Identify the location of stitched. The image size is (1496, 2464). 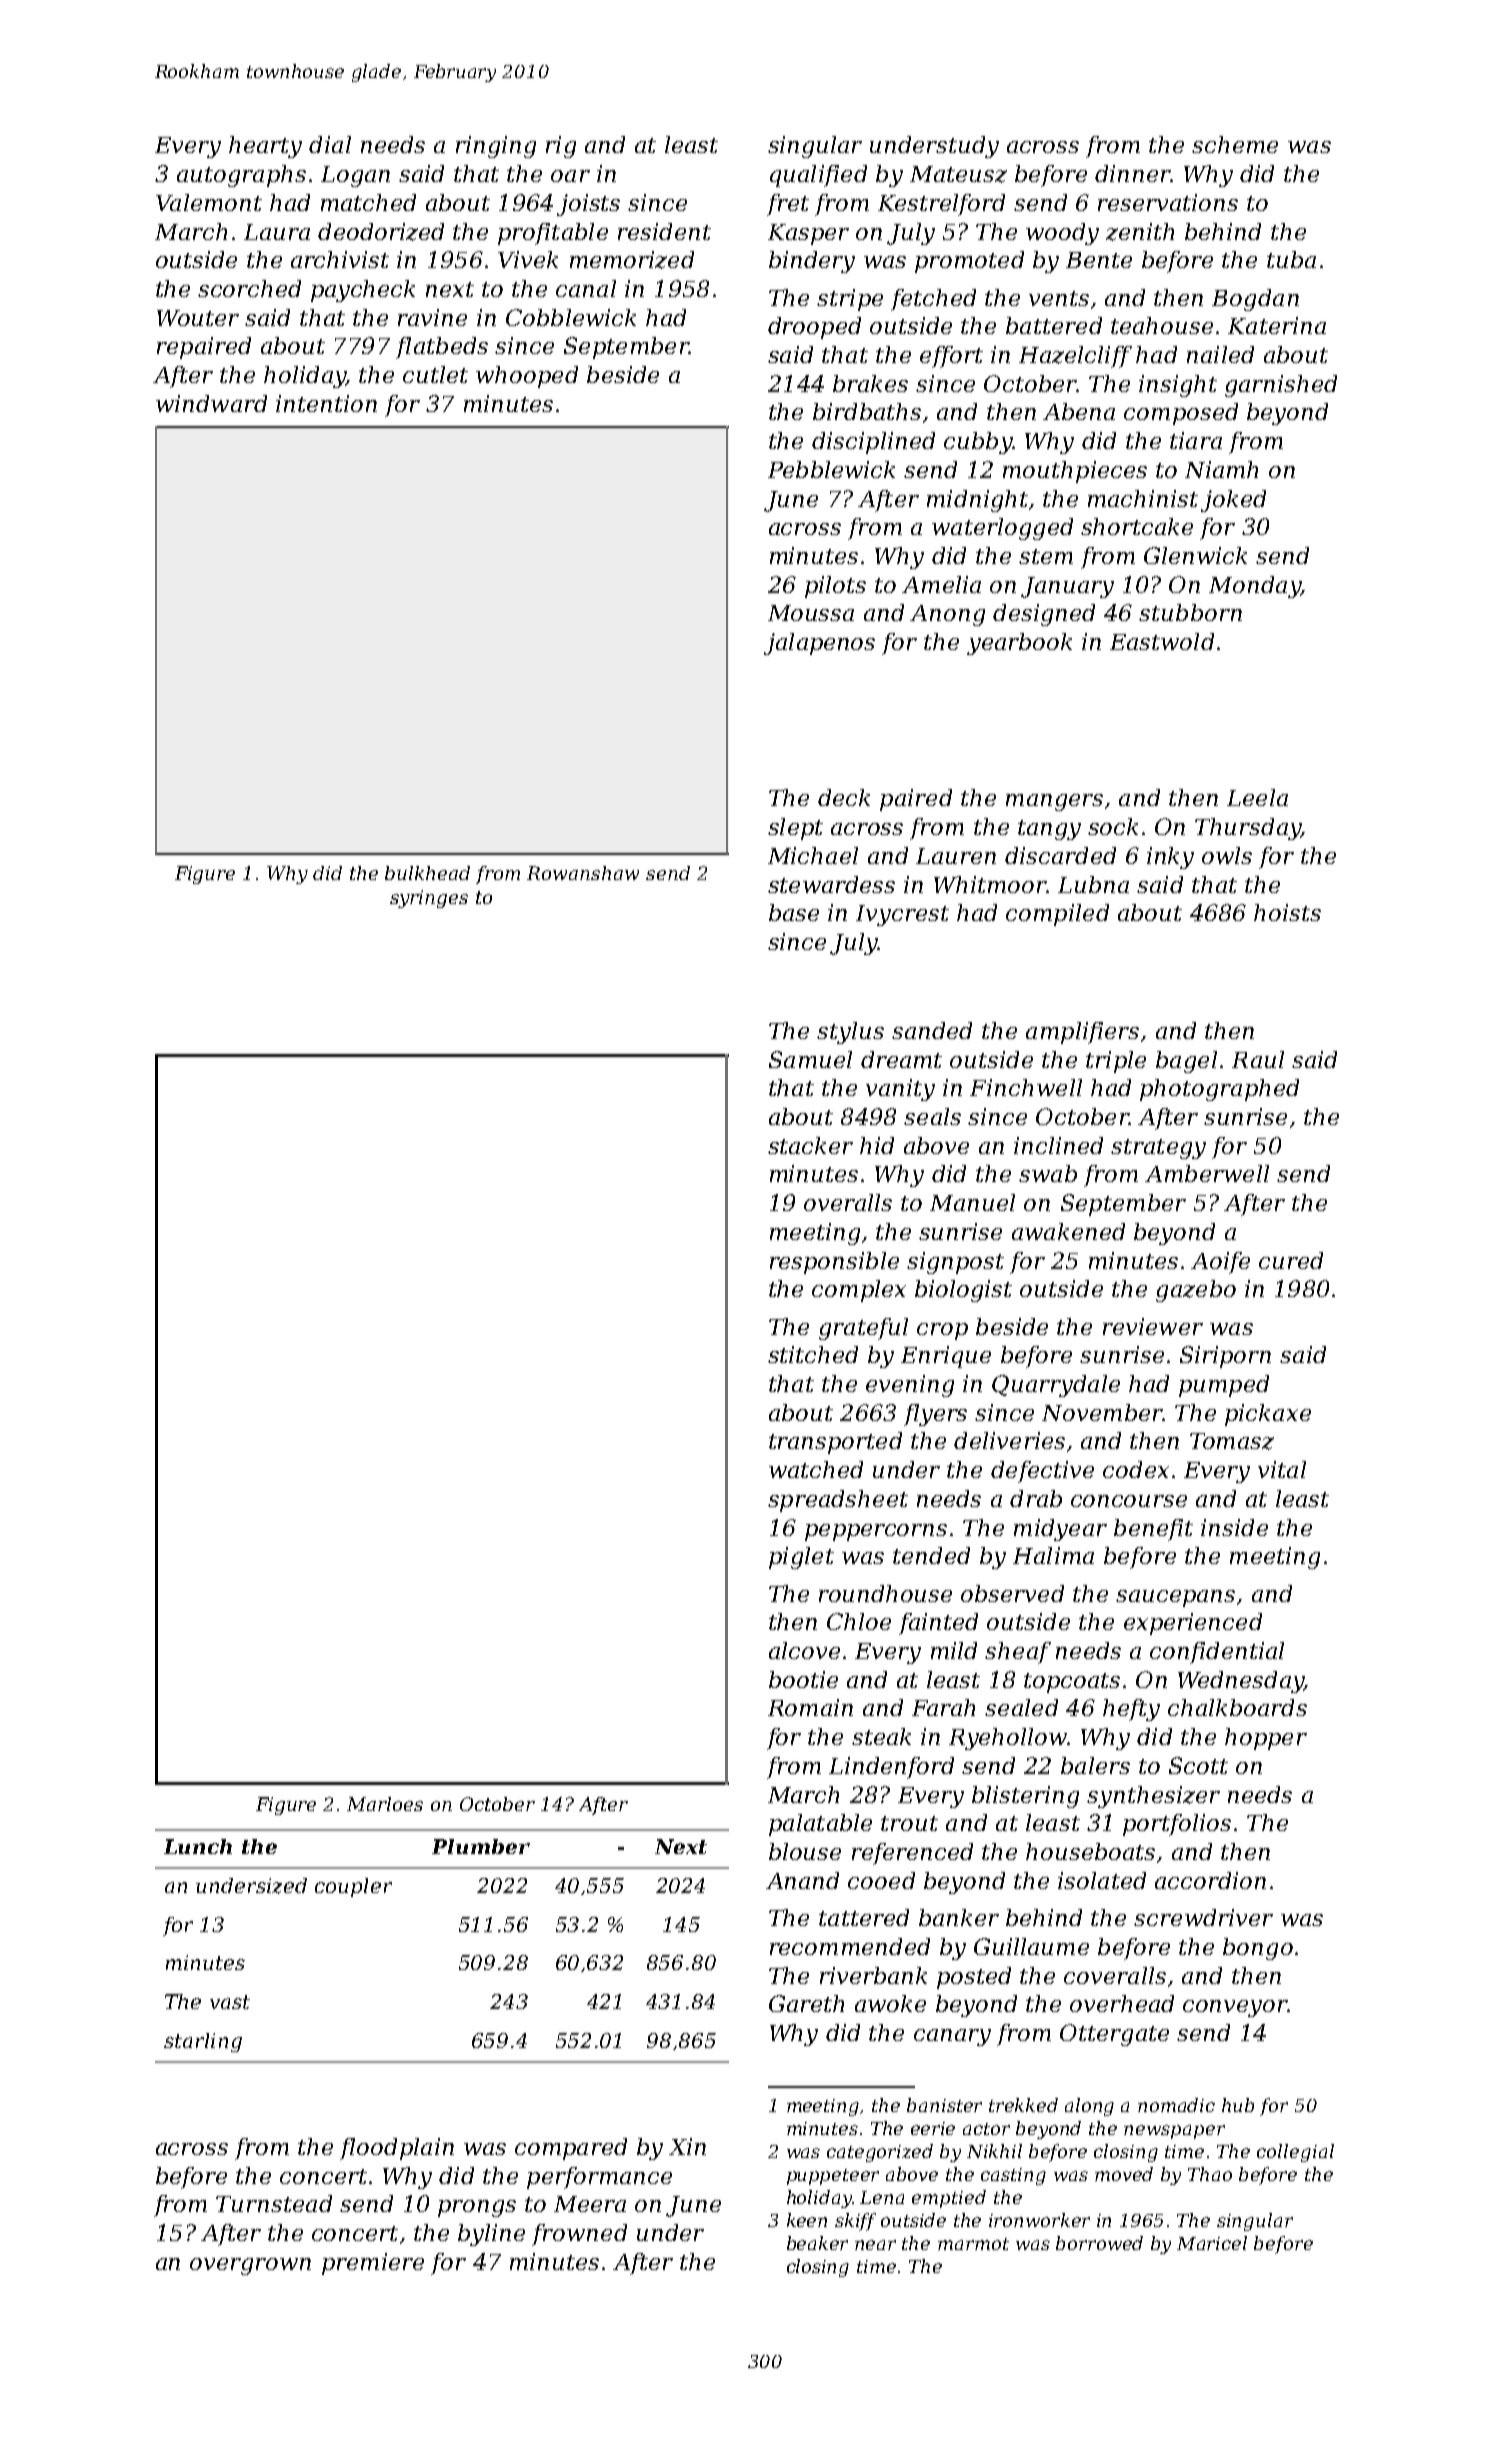
(813, 1354).
